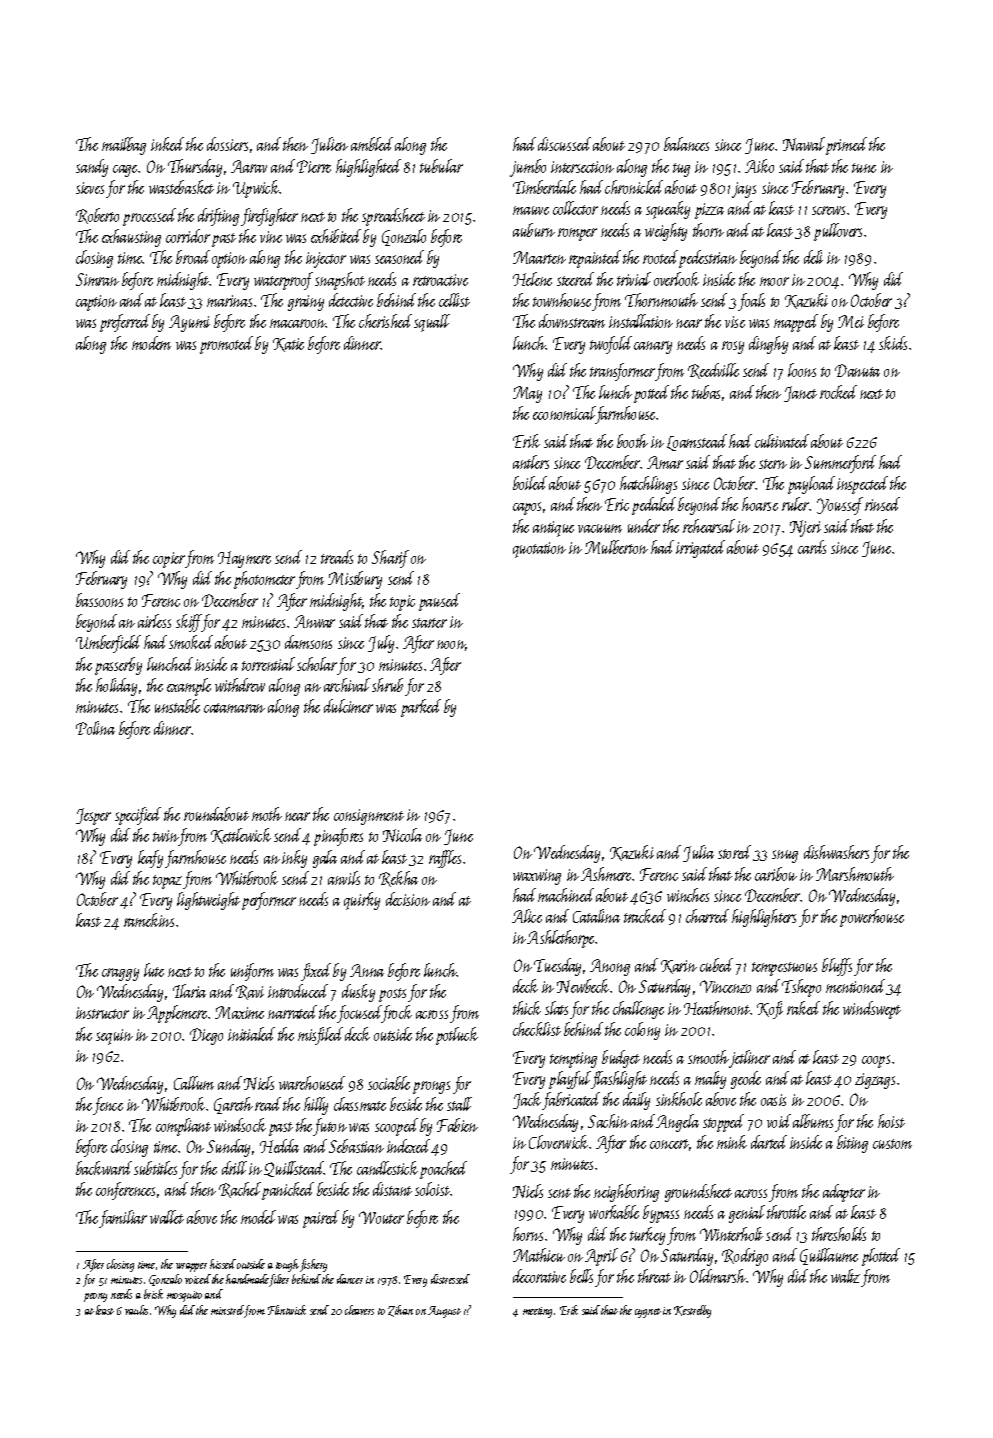 The image size is (993, 1438). Describe the element at coordinates (99, 600) in the screenshot. I see `bassoons` at that location.
